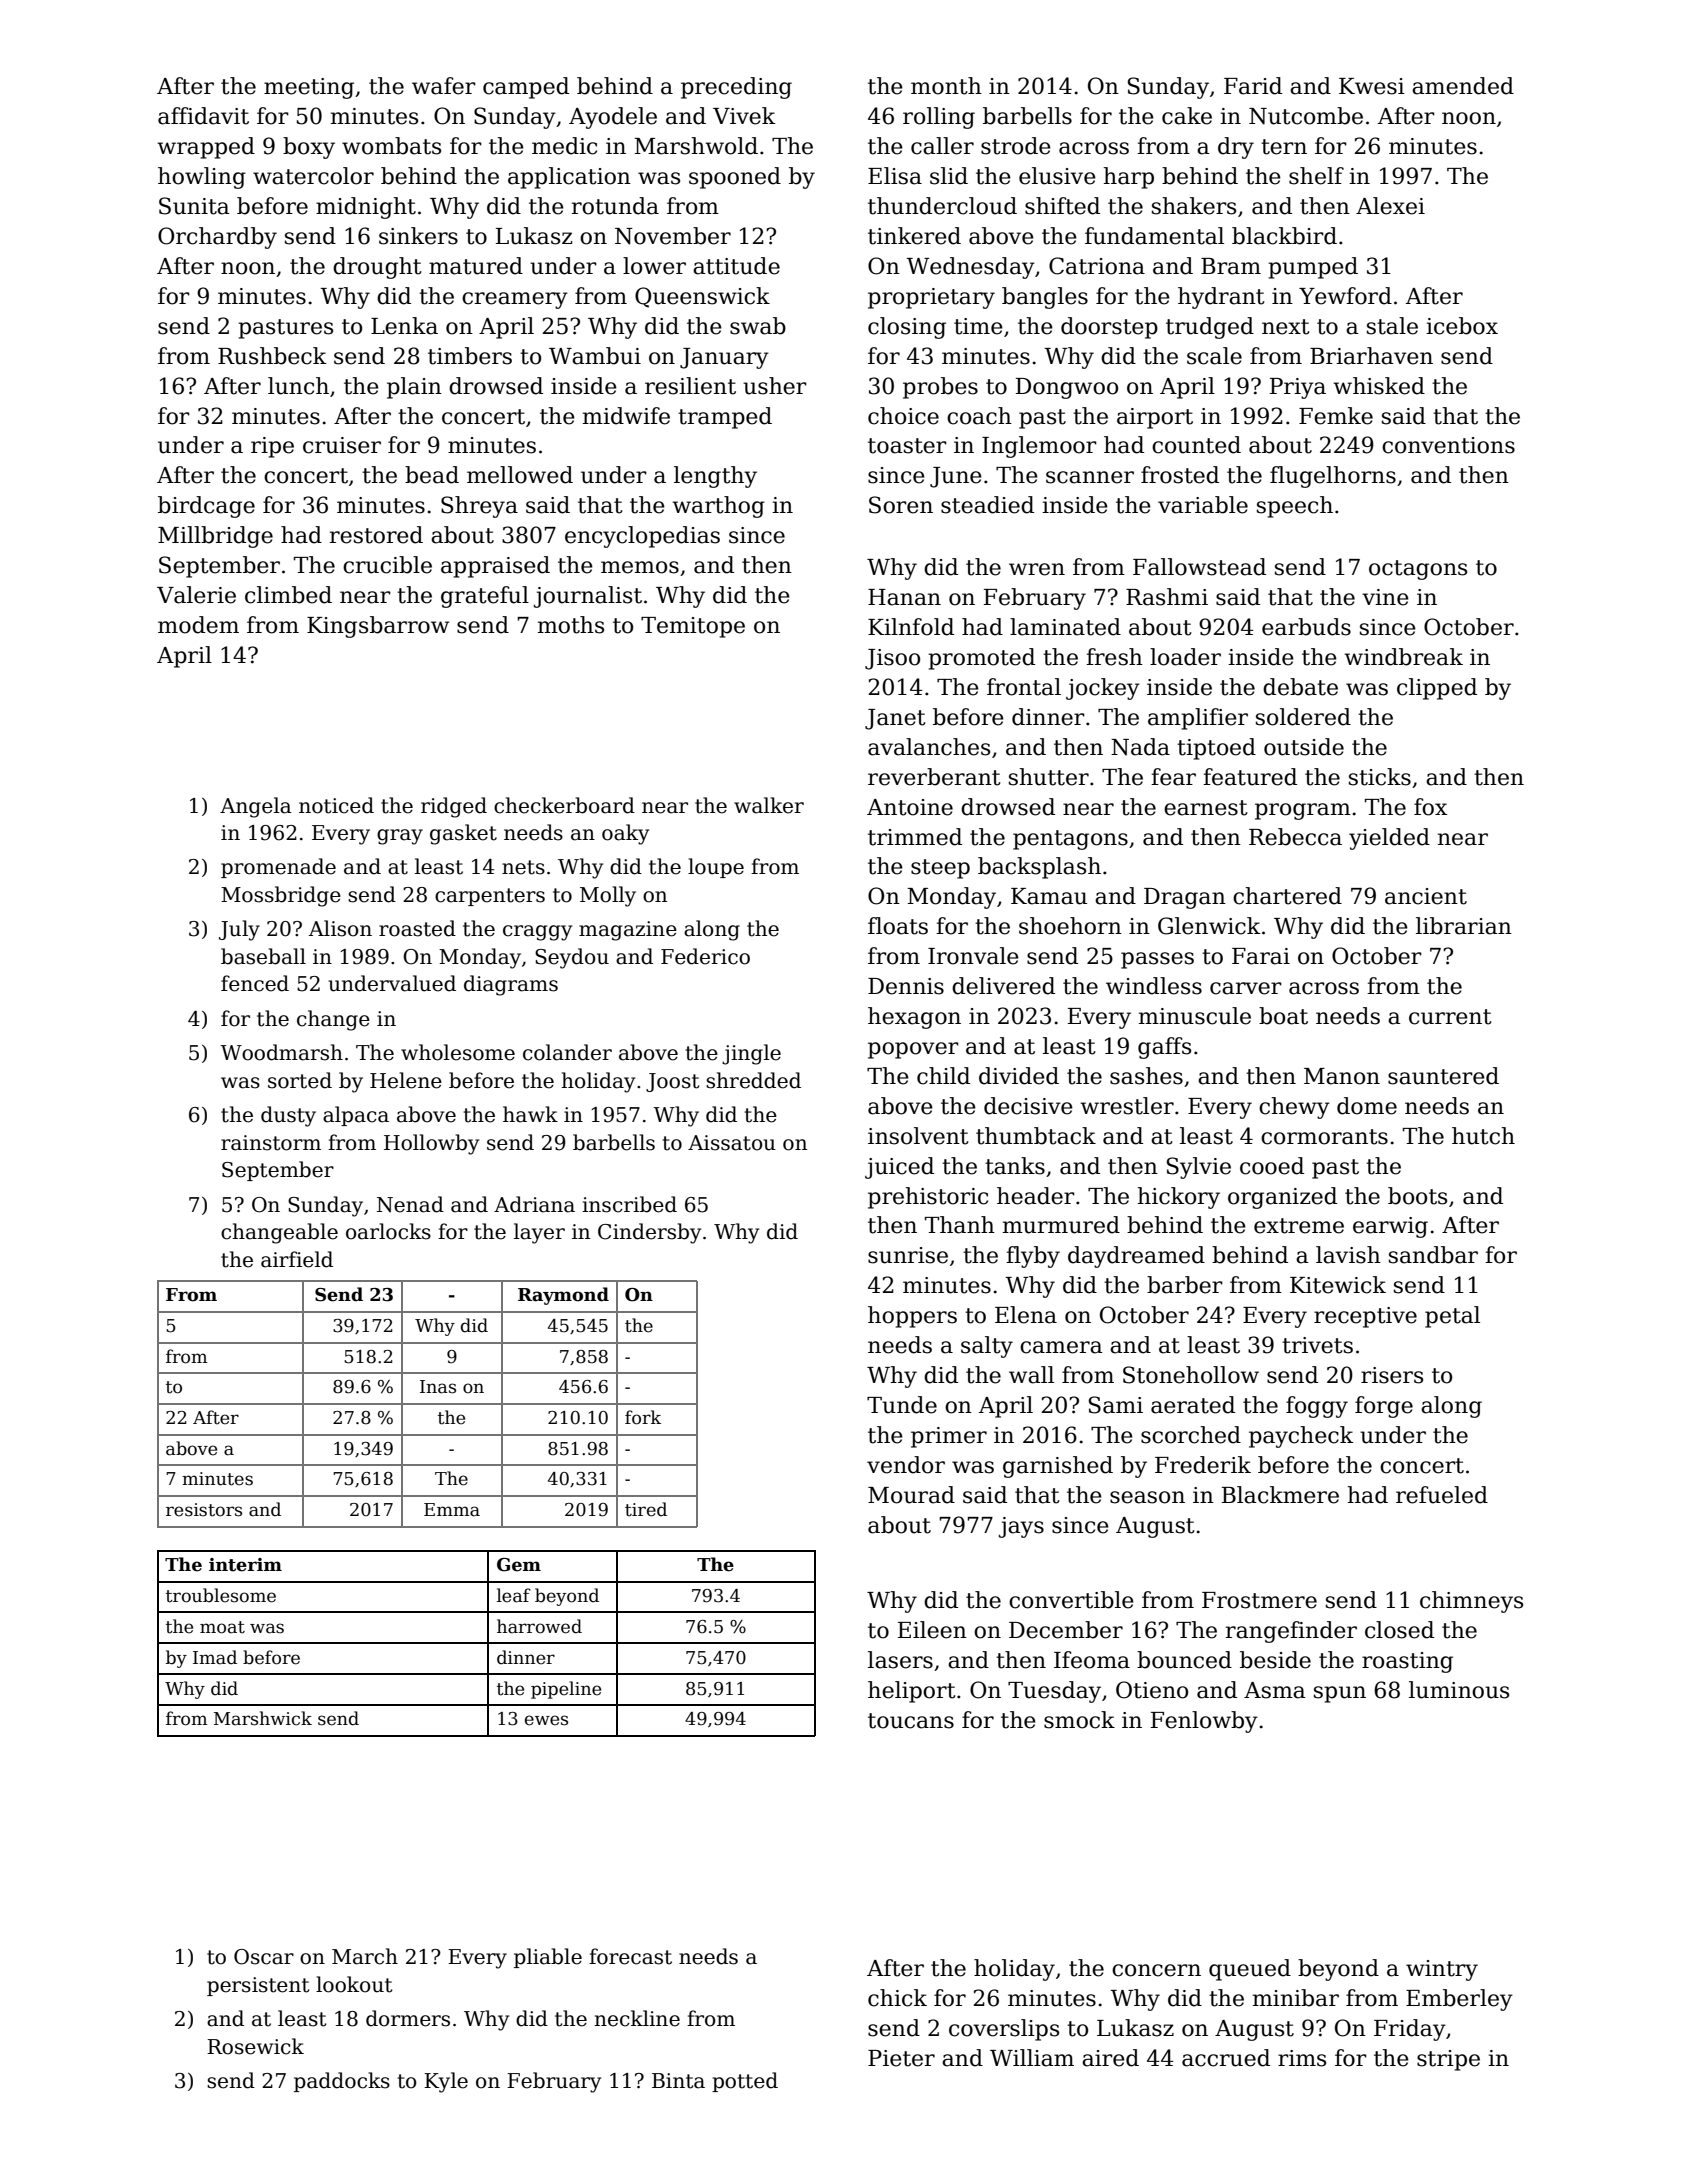 The image size is (1683, 2178). I want to click on craggy, so click(537, 933).
